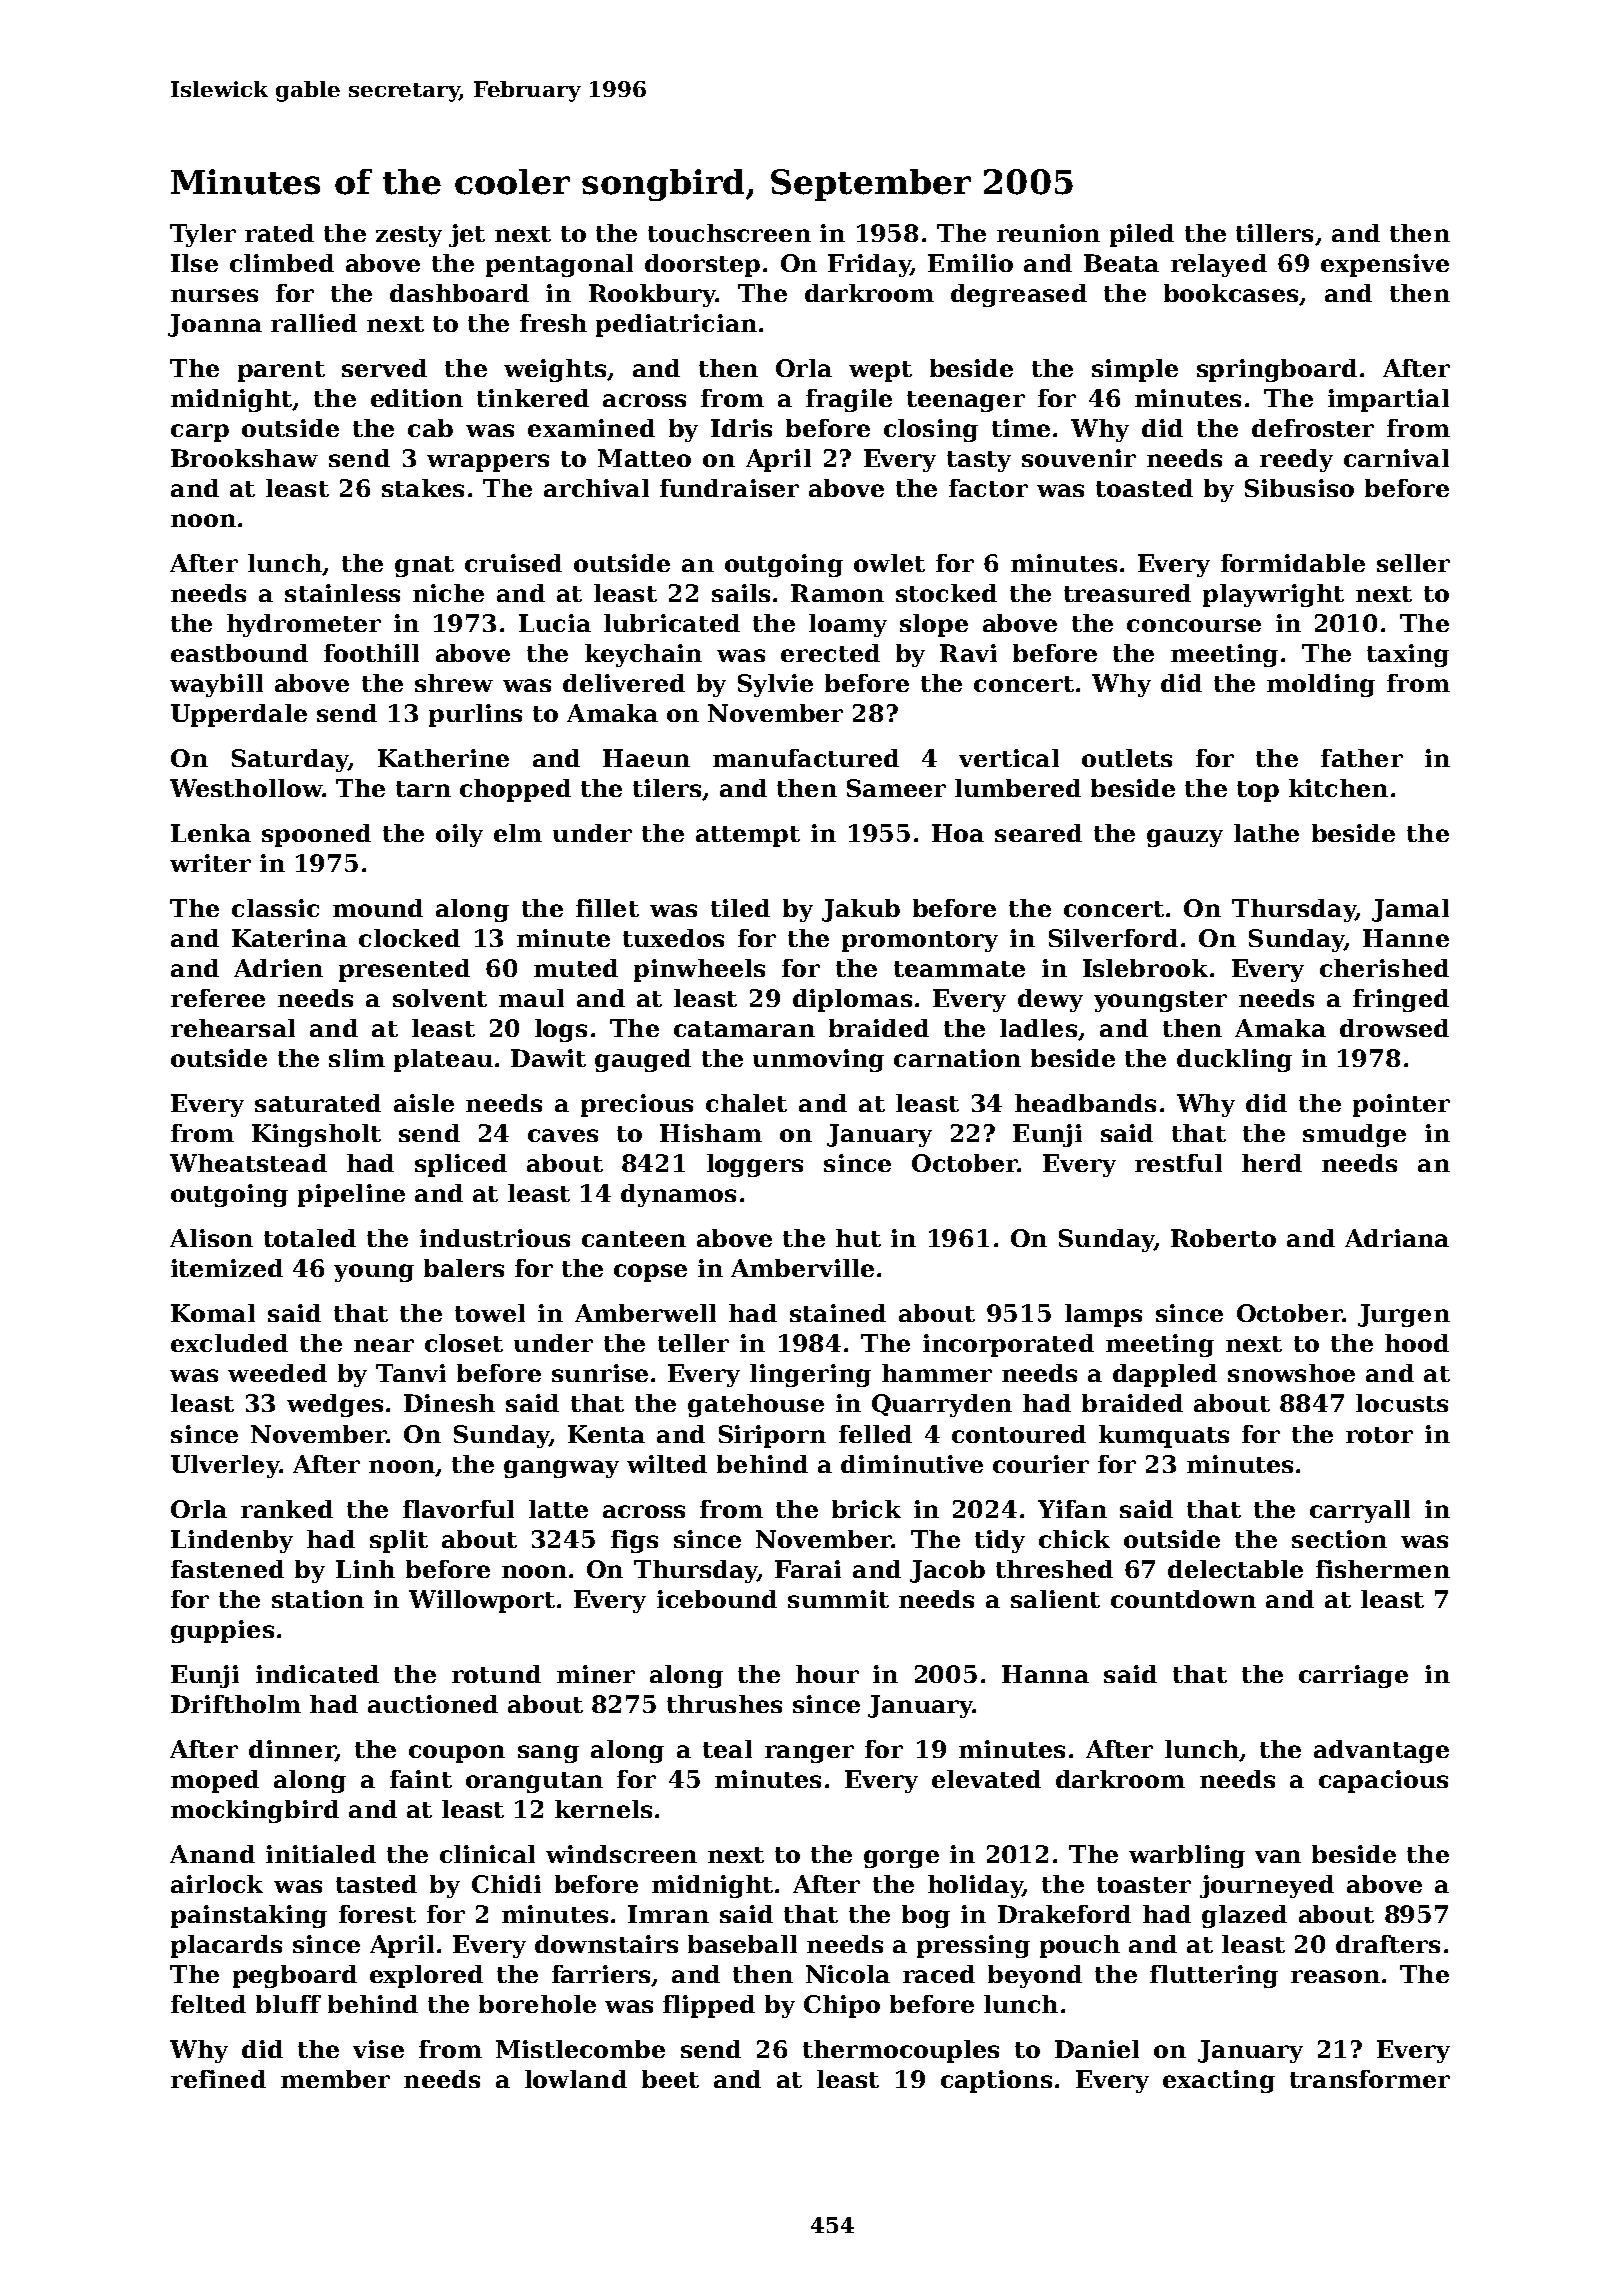 This screenshot has height=2292, width=1620. Describe the element at coordinates (515, 790) in the screenshot. I see `chopped` at that location.
